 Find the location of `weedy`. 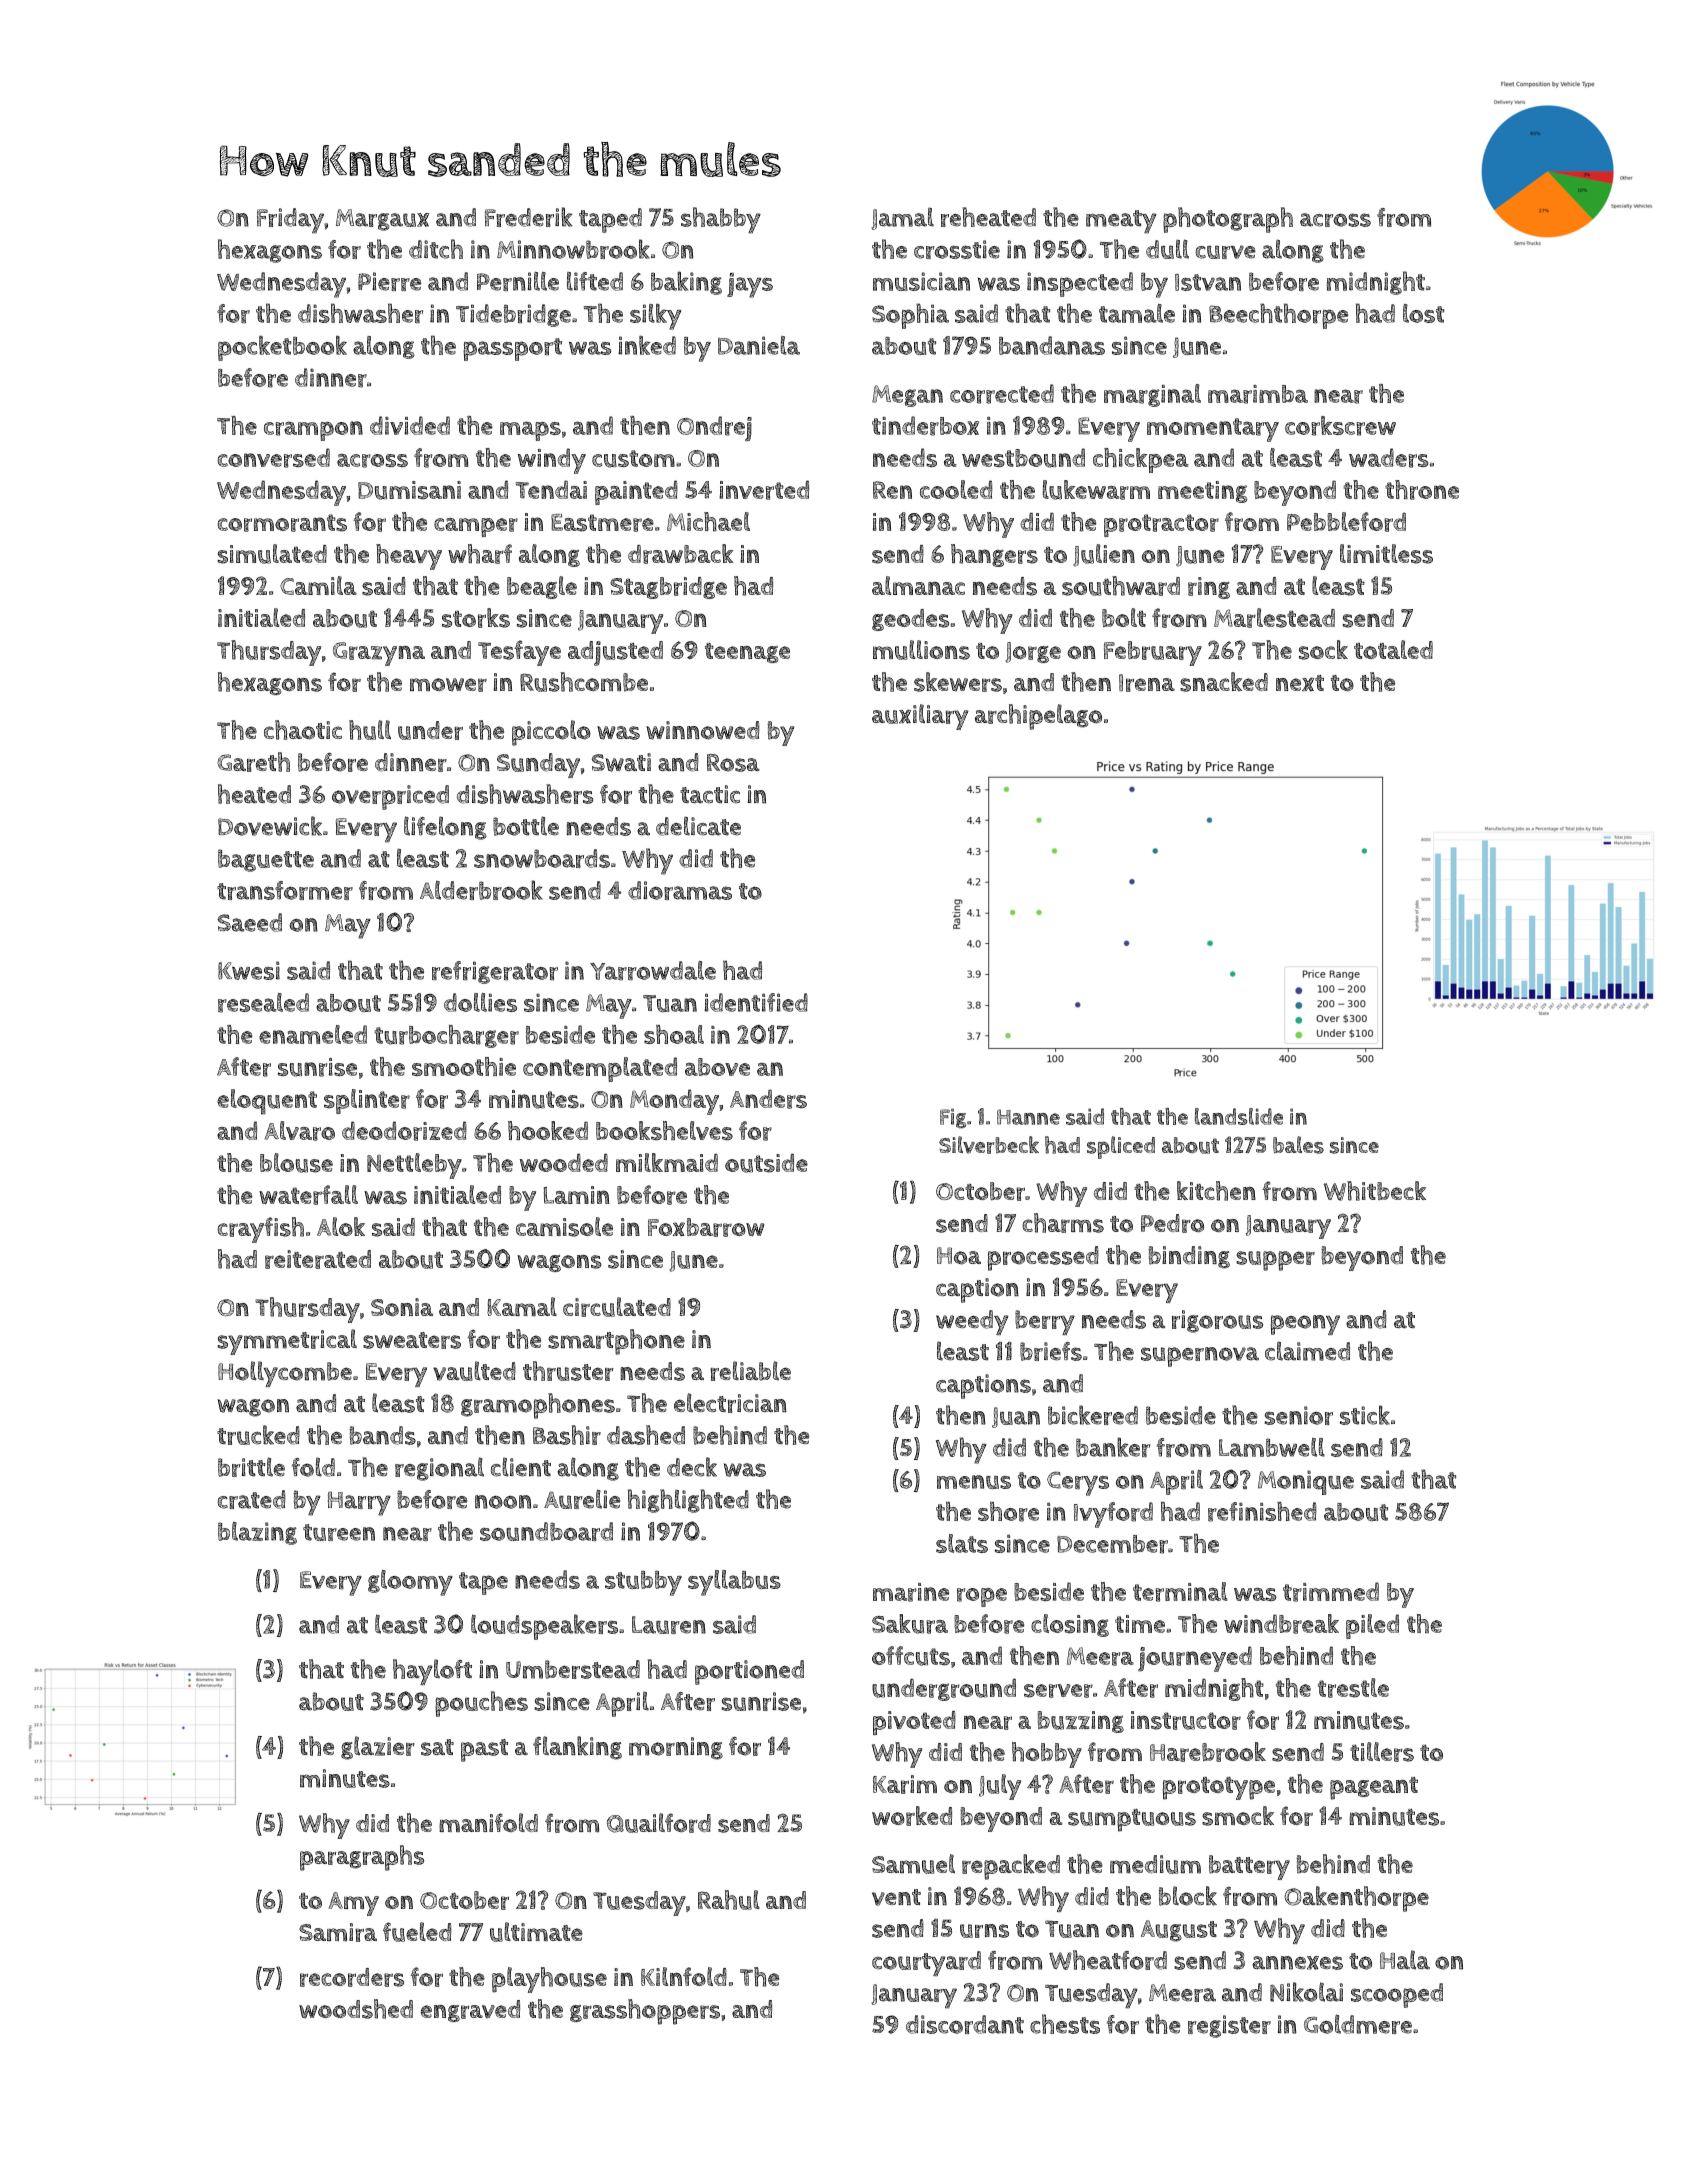

weedy is located at coordinates (972, 1322).
